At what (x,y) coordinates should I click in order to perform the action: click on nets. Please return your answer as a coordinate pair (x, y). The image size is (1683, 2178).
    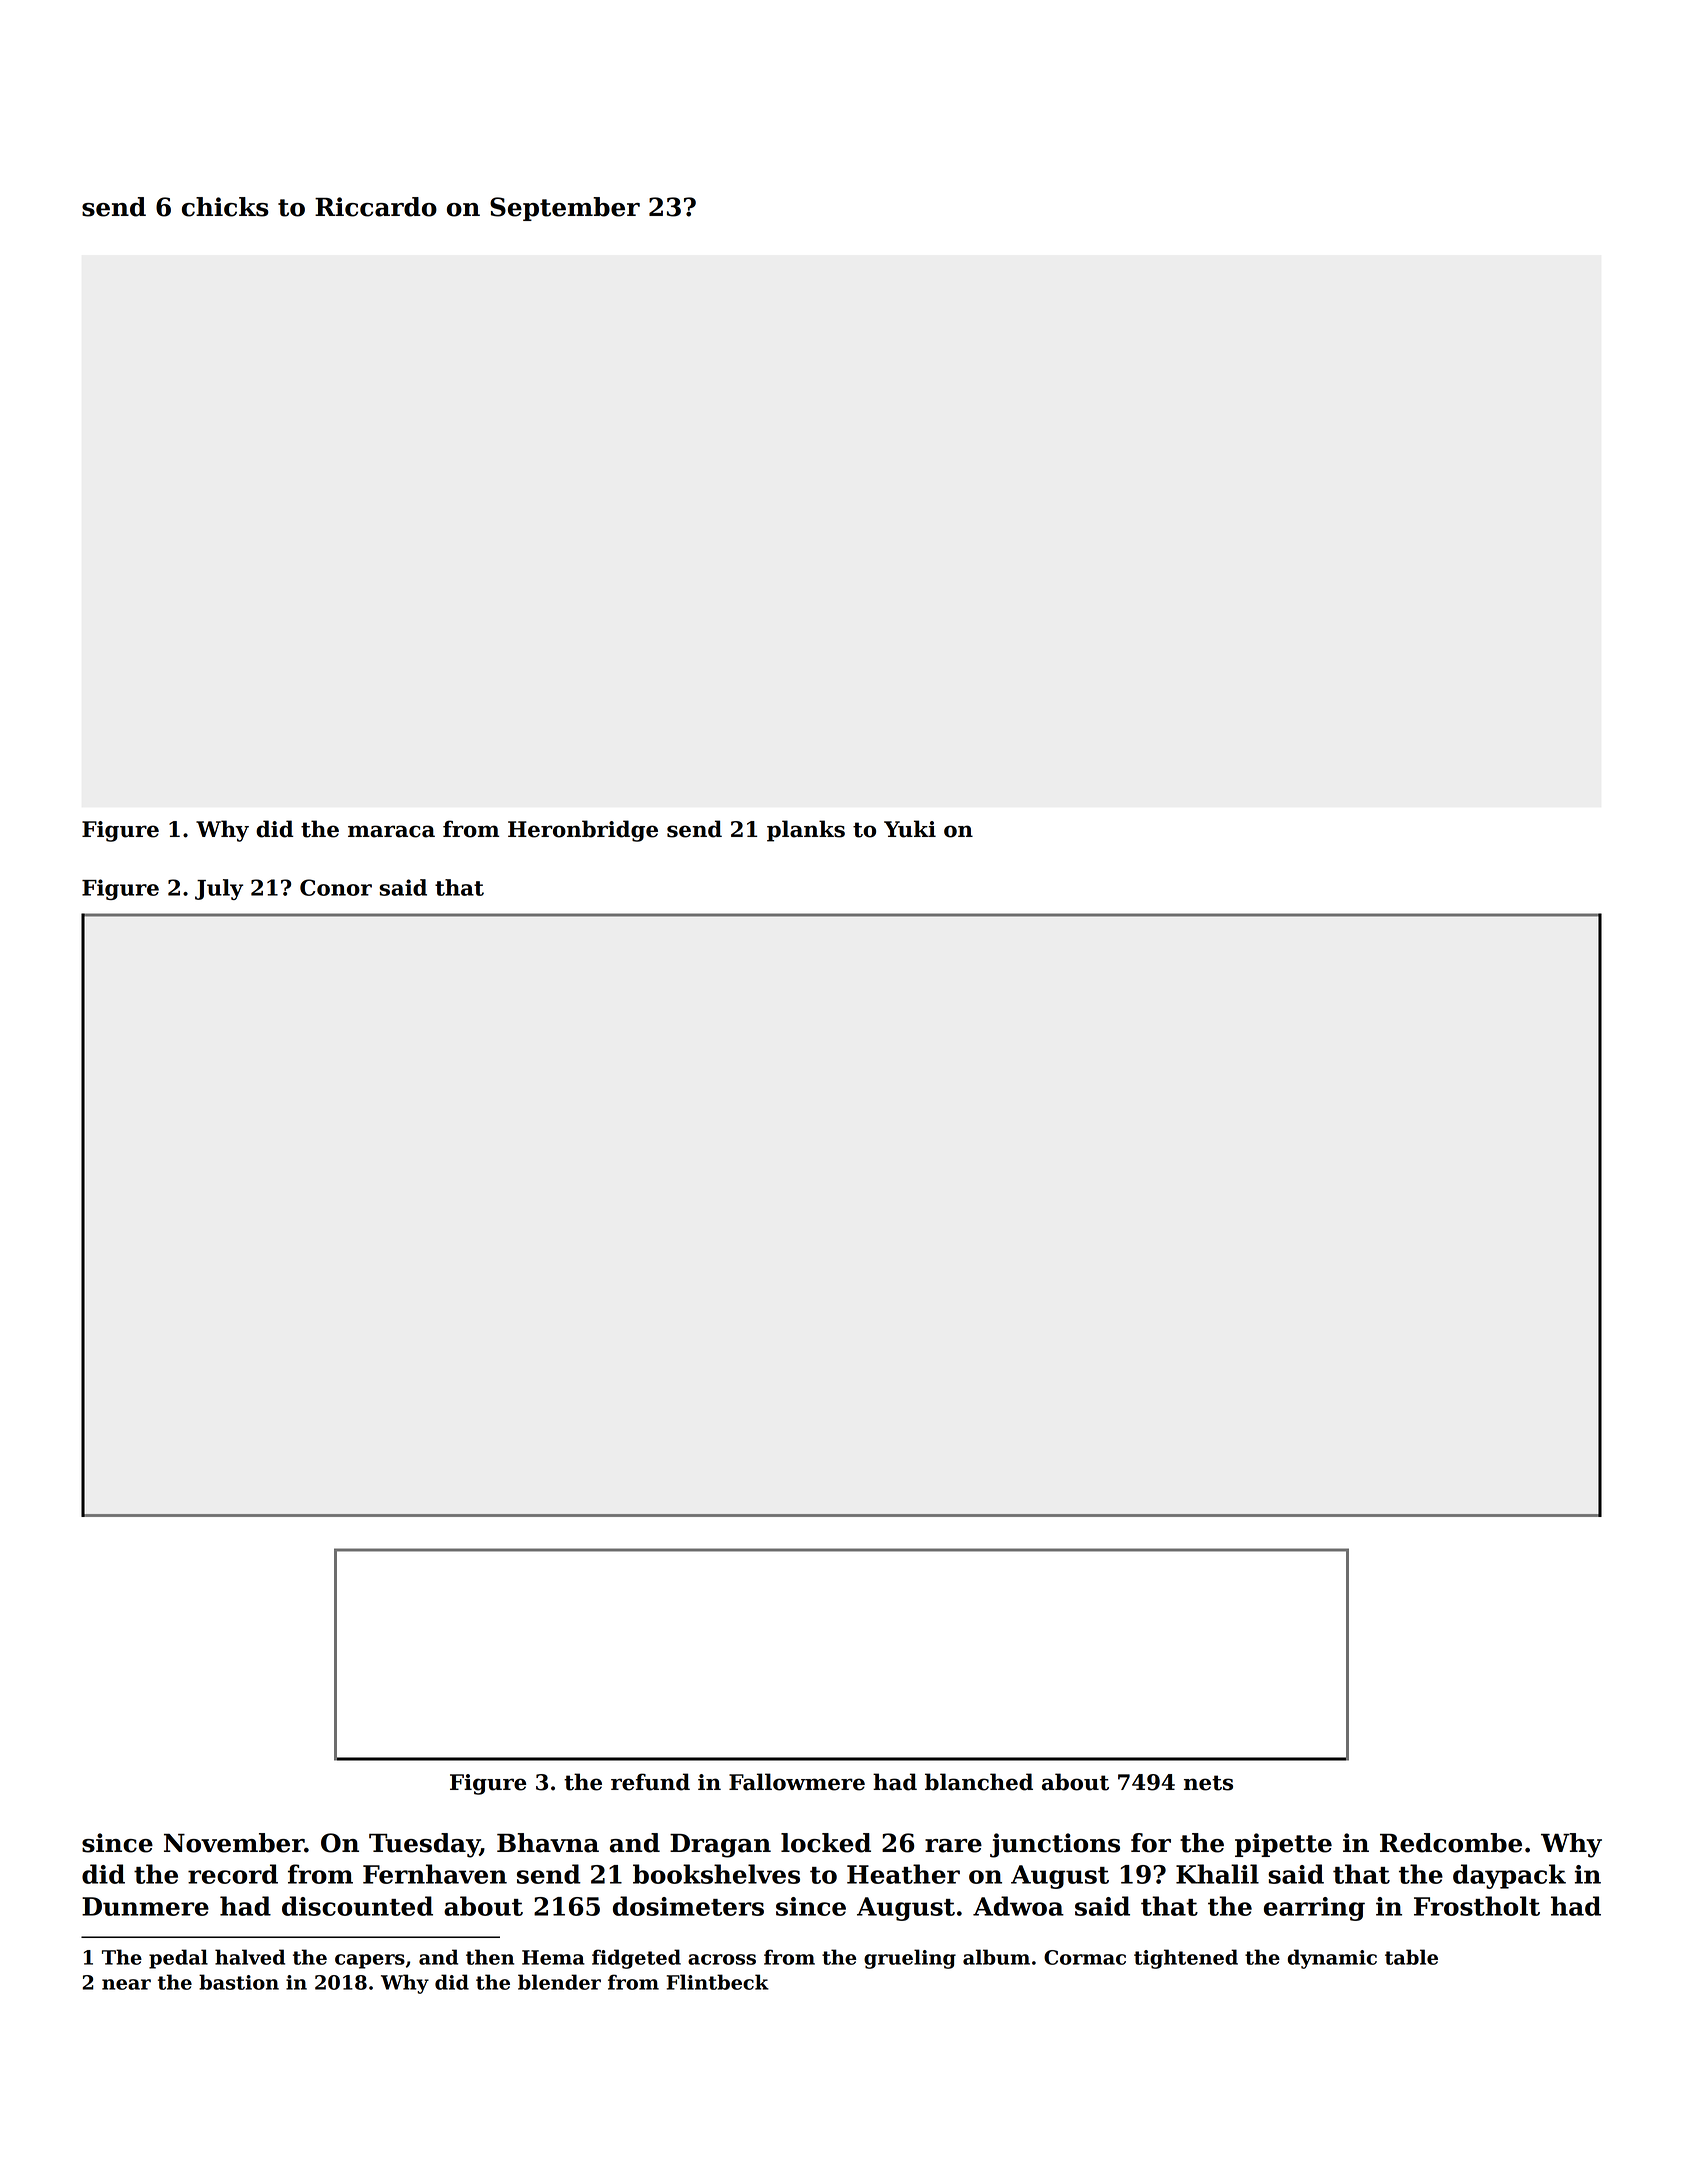
    Looking at the image, I should click on (1208, 1783).
